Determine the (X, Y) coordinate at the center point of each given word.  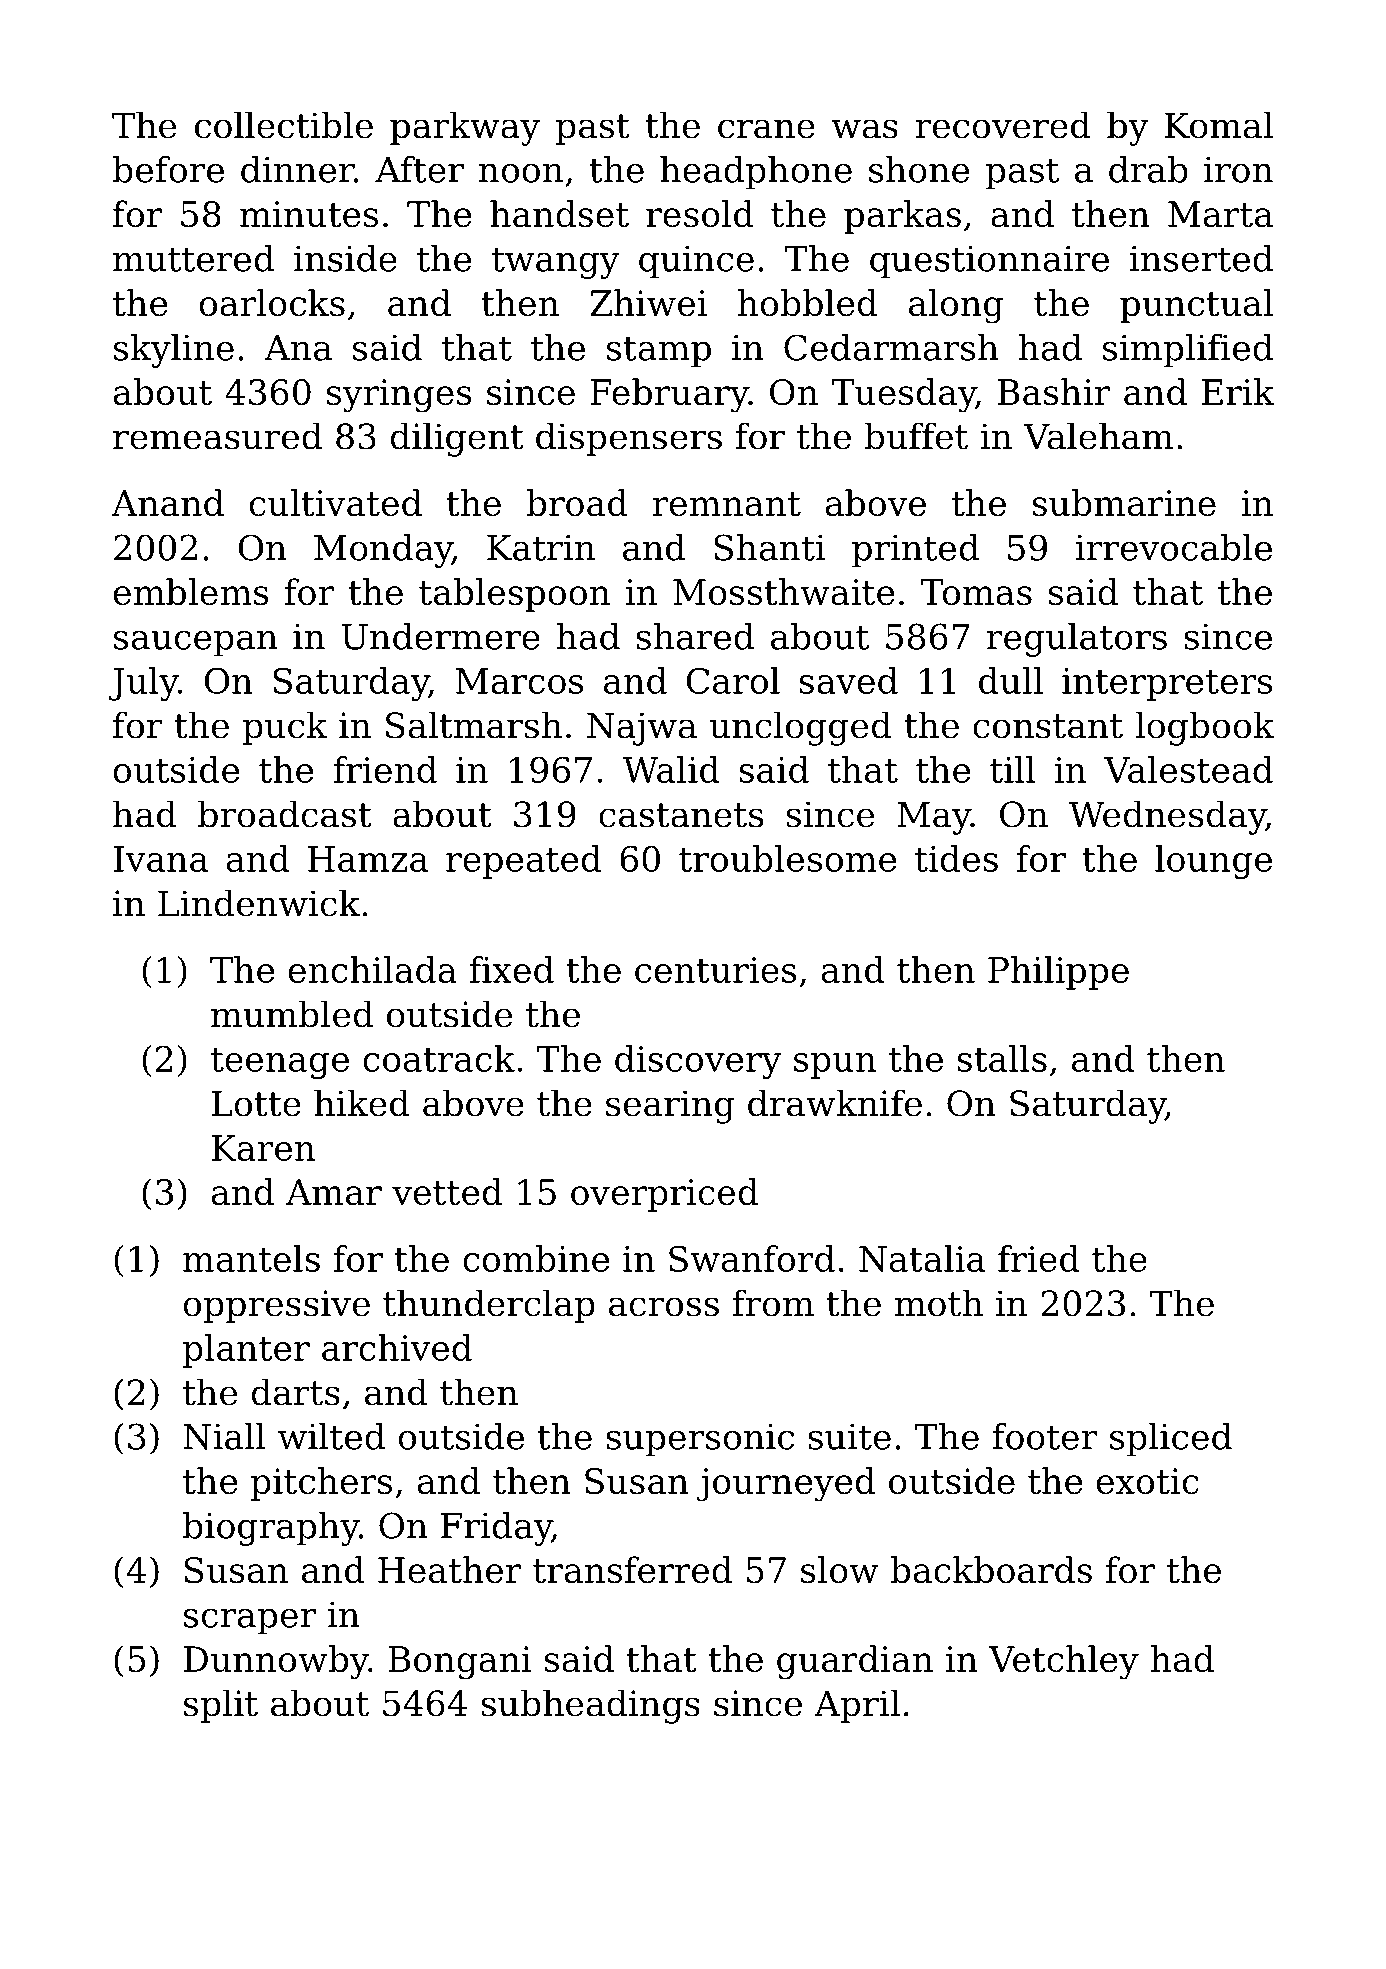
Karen (263, 1148)
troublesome (787, 858)
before (168, 169)
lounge (1213, 862)
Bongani (460, 1663)
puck (285, 728)
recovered (1003, 125)
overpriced (664, 1195)
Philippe (1058, 973)
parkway (465, 128)
